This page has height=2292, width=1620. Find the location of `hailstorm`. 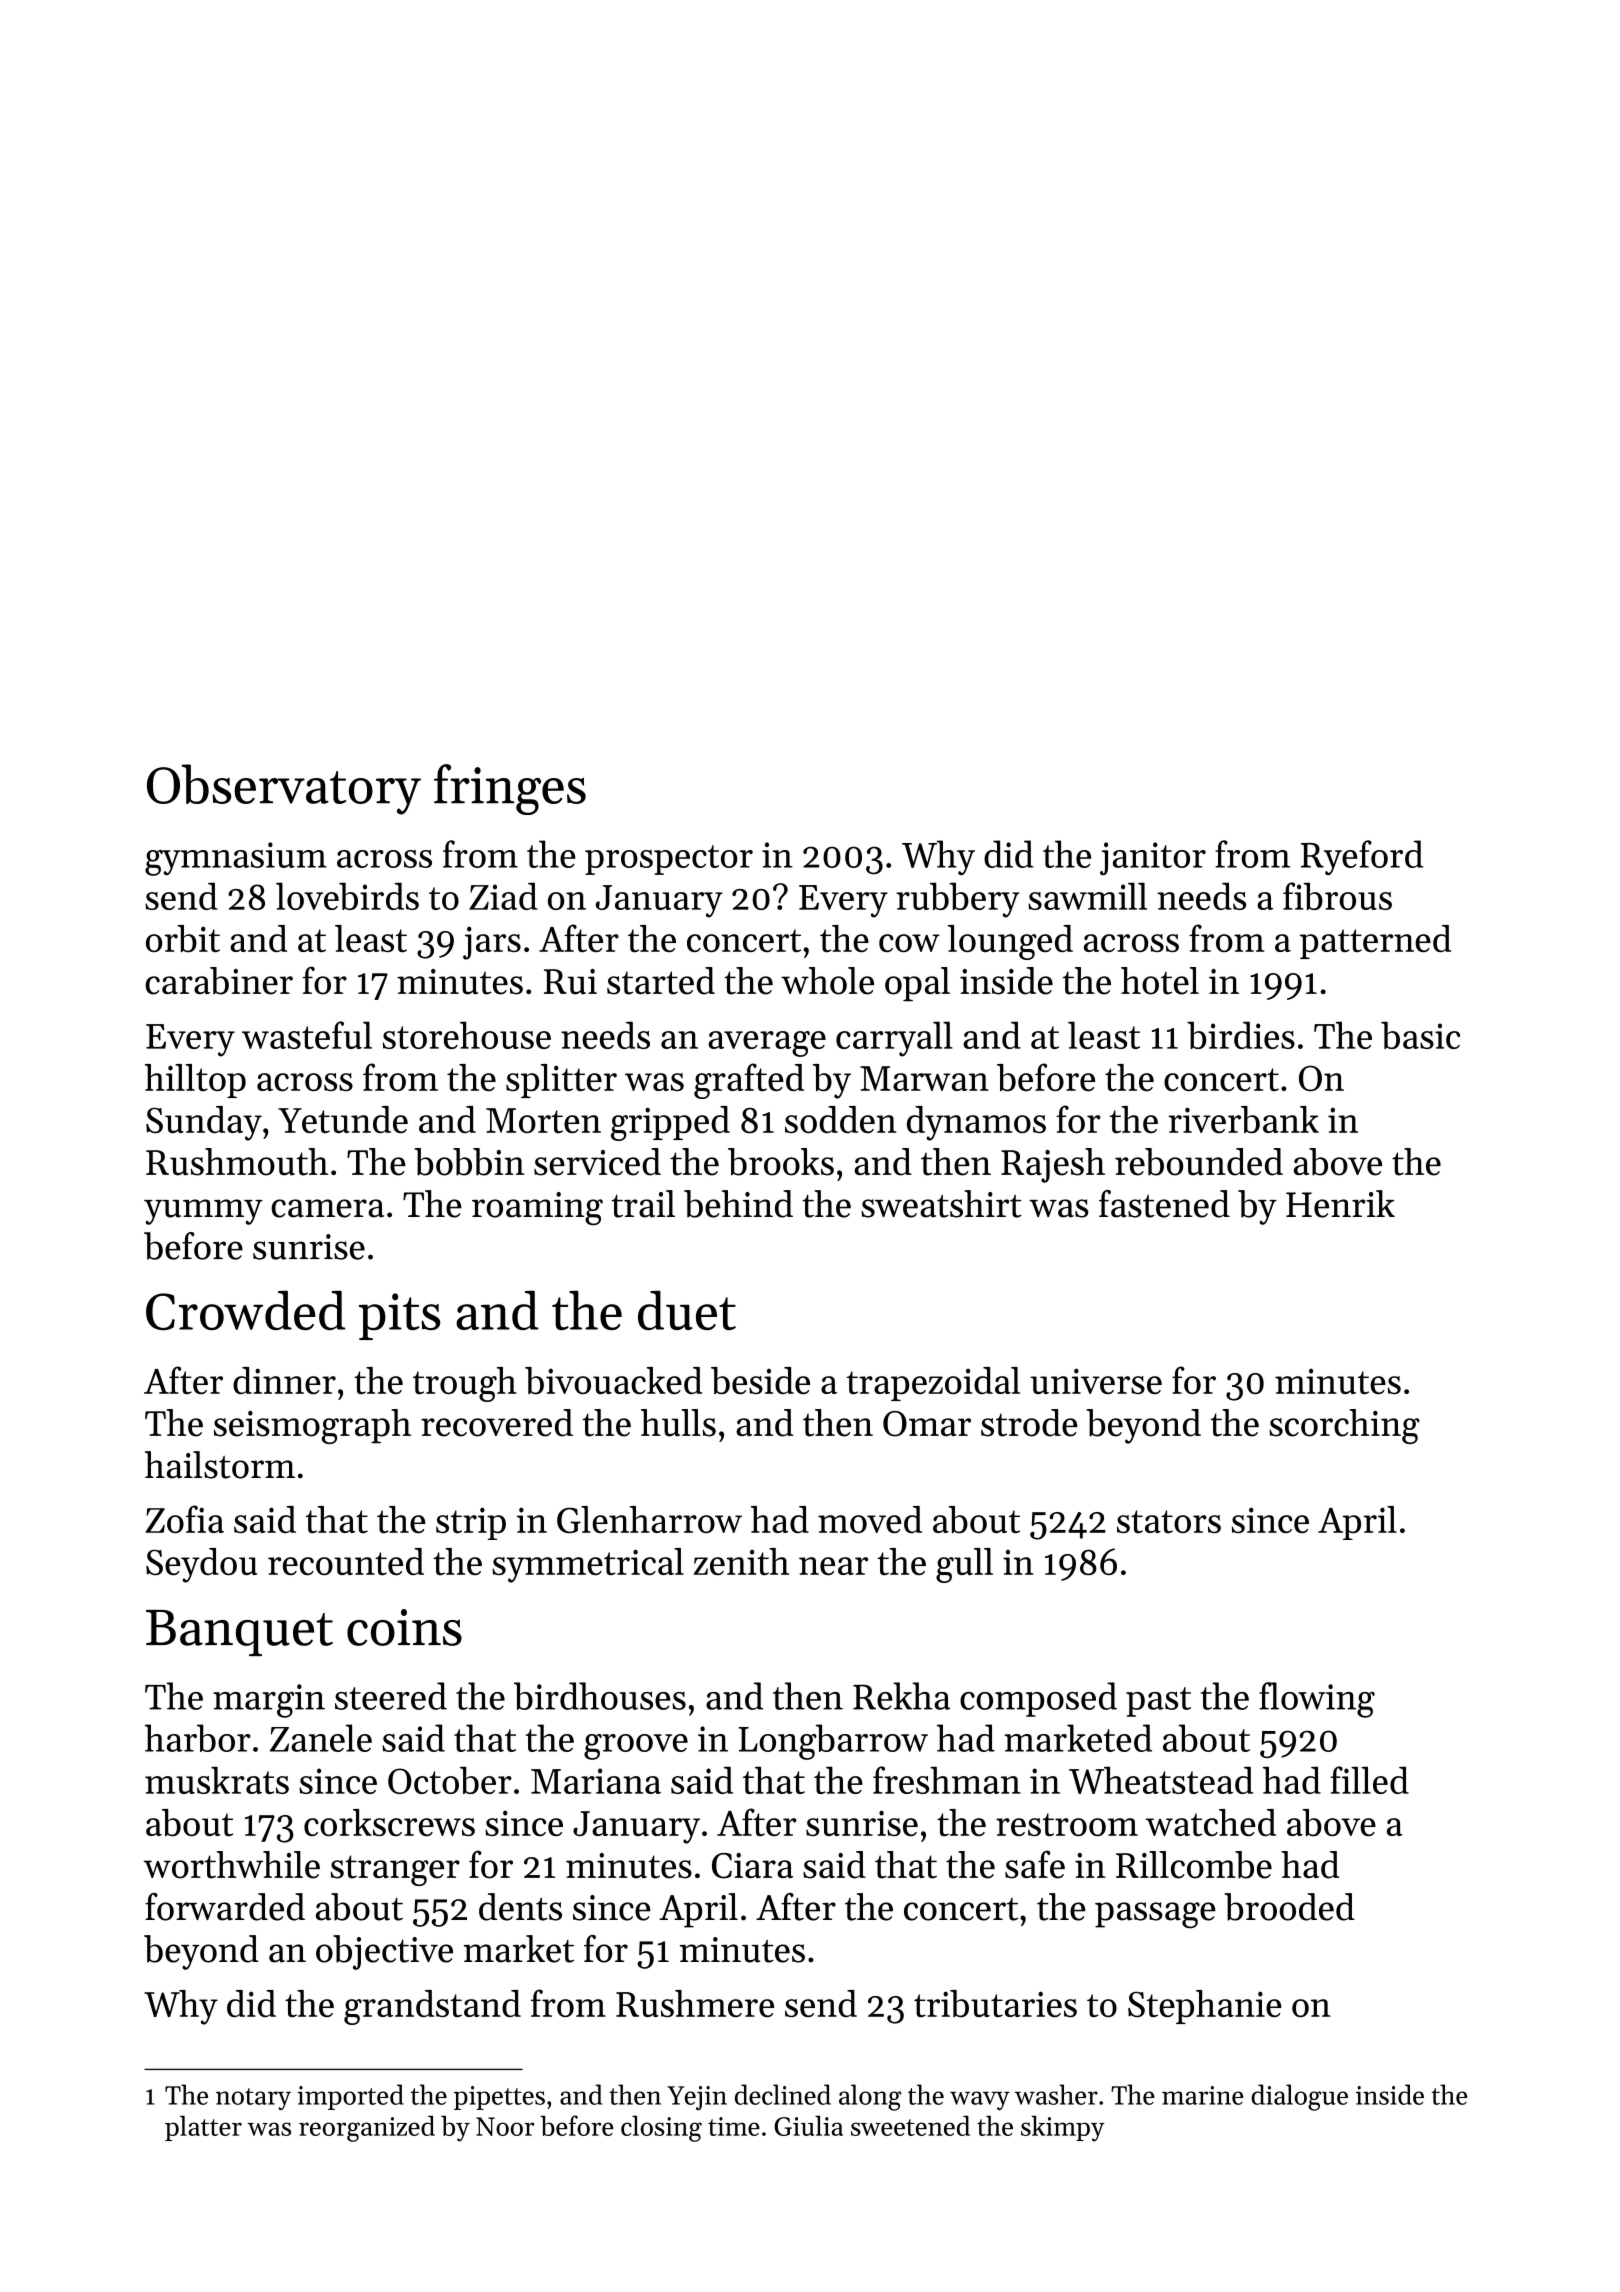

hailstorm is located at coordinates (220, 1465).
